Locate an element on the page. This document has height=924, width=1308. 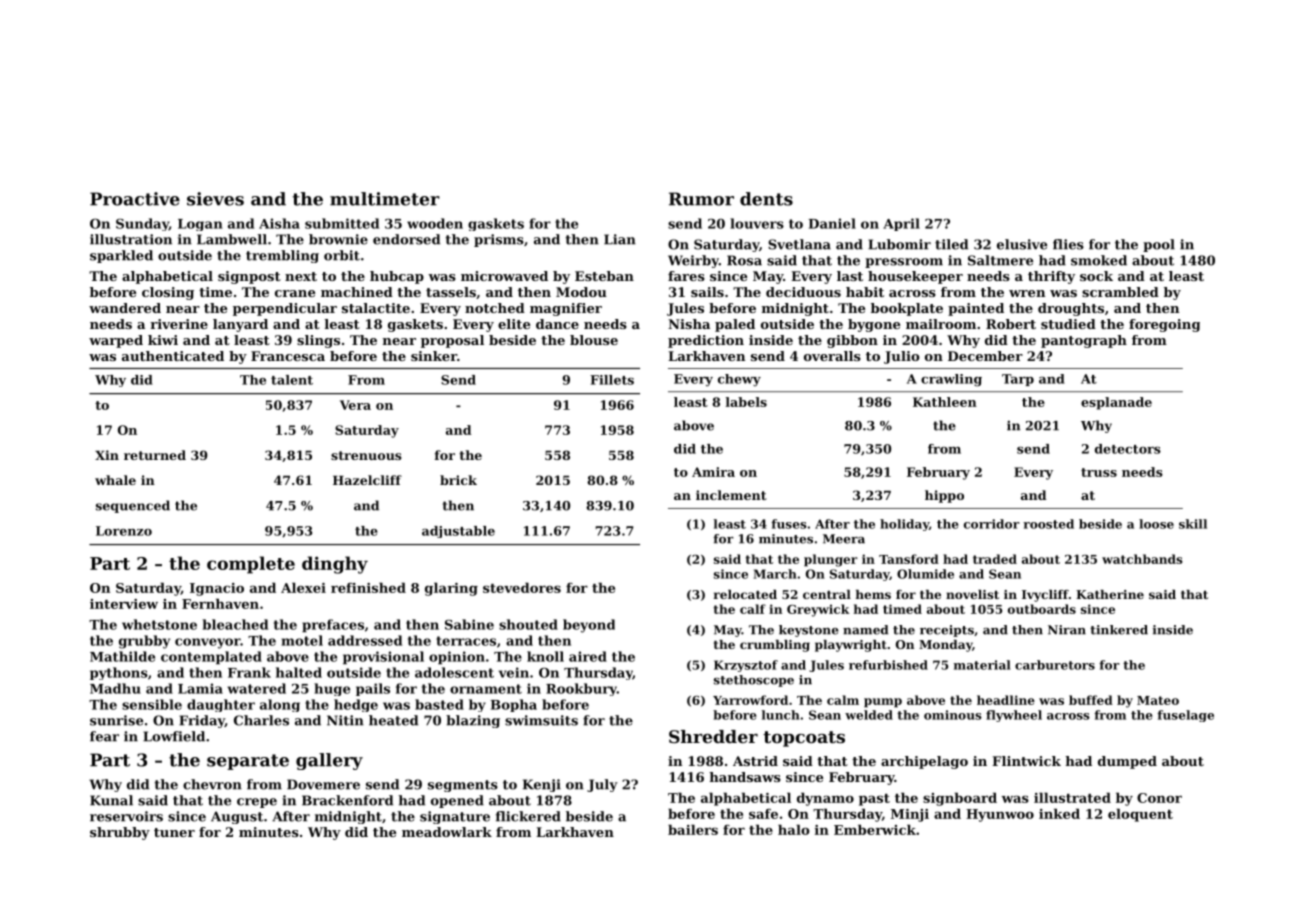
Proactive is located at coordinates (135, 199).
